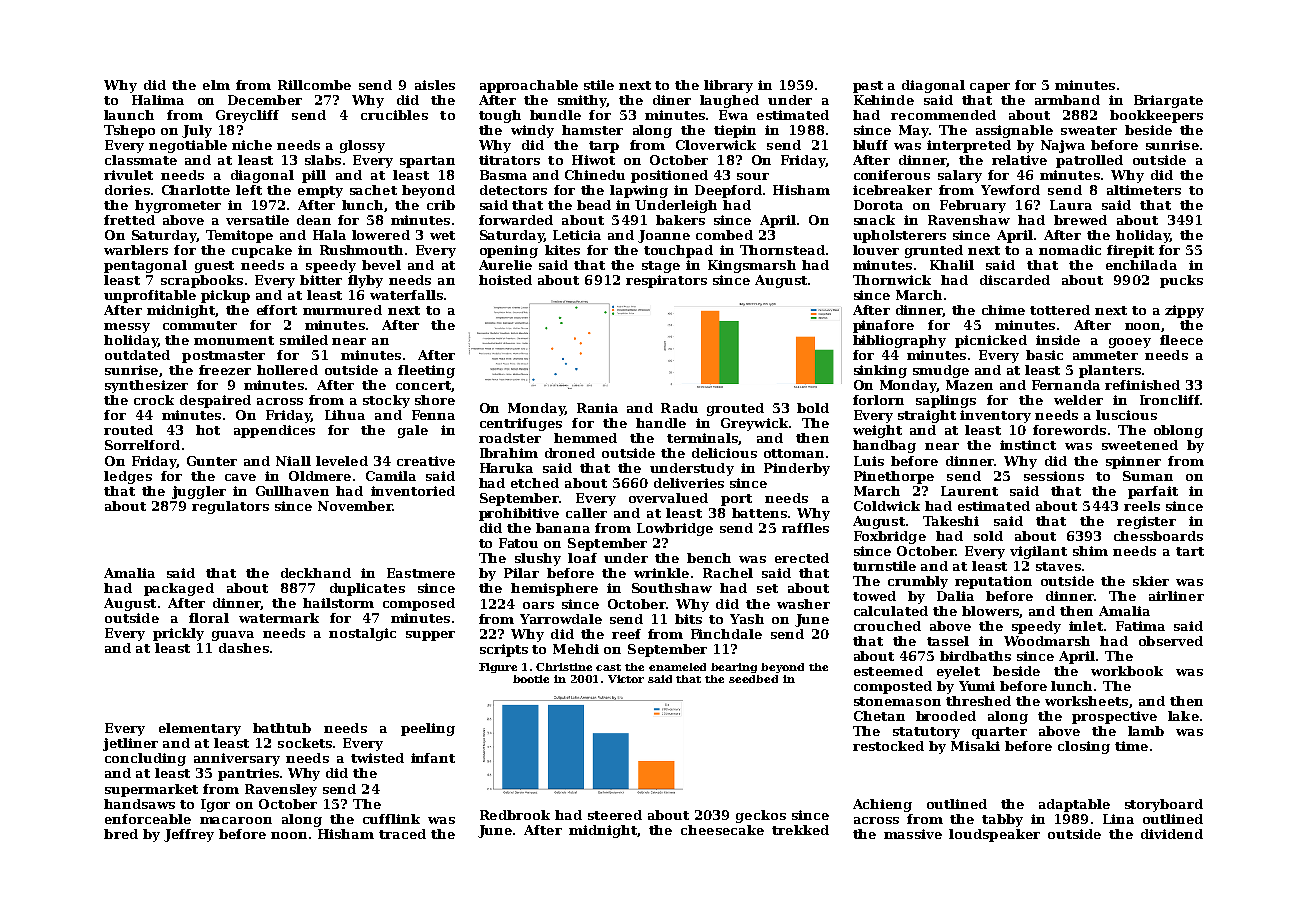  Describe the element at coordinates (1058, 566) in the document. I see `staves` at that location.
